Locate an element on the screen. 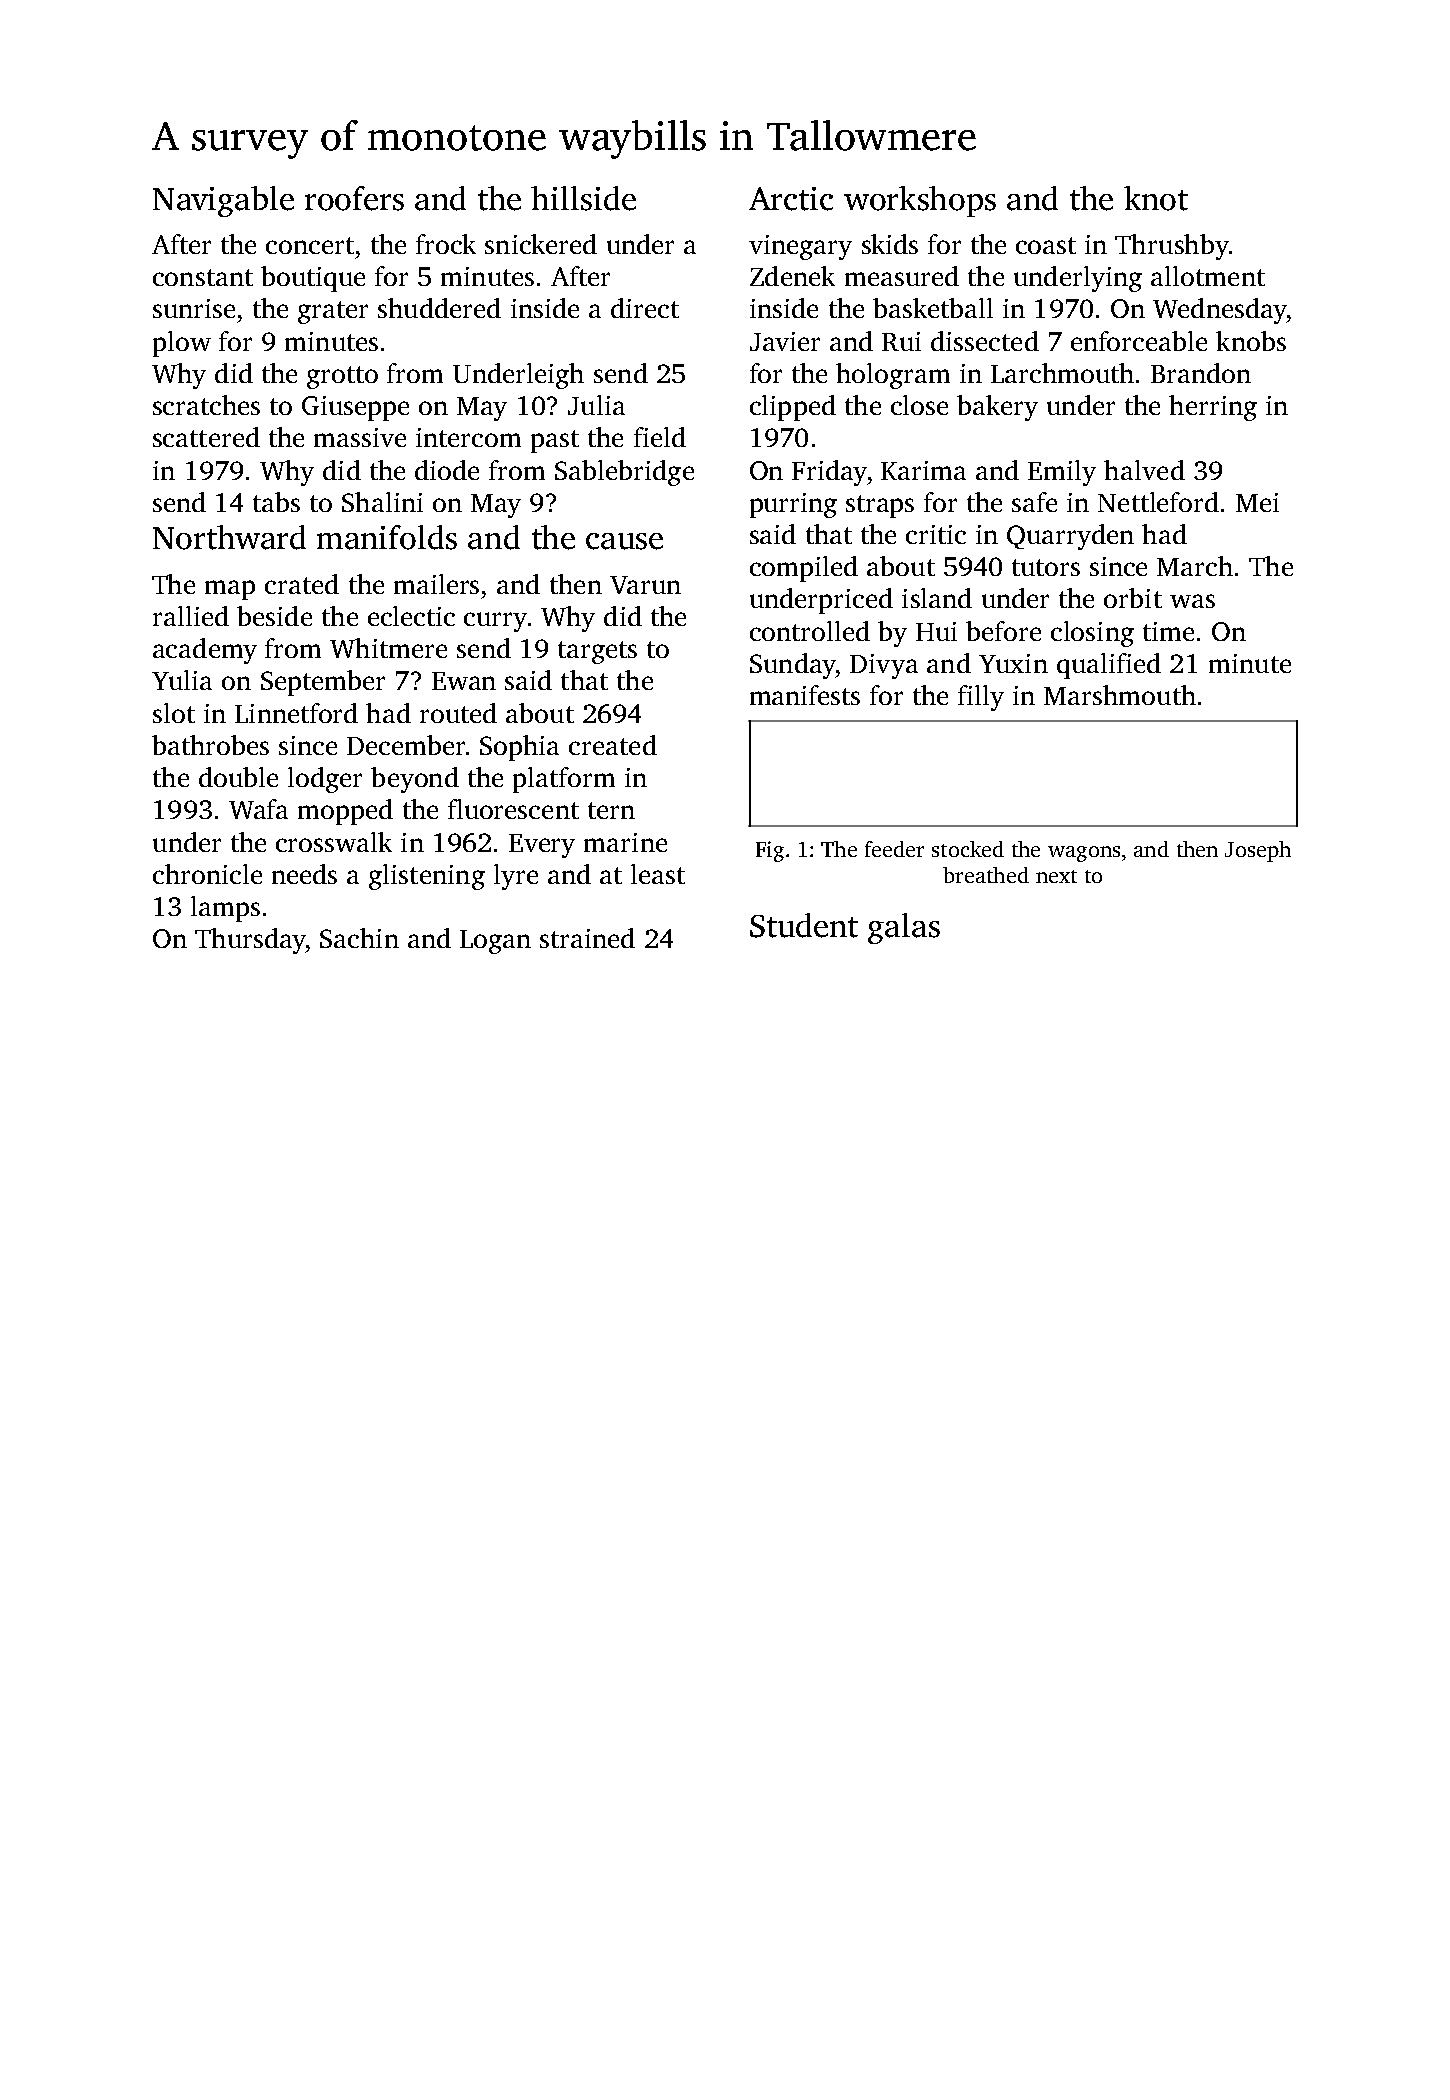 The width and height of the screenshot is (1450, 2100). roofers is located at coordinates (354, 198).
